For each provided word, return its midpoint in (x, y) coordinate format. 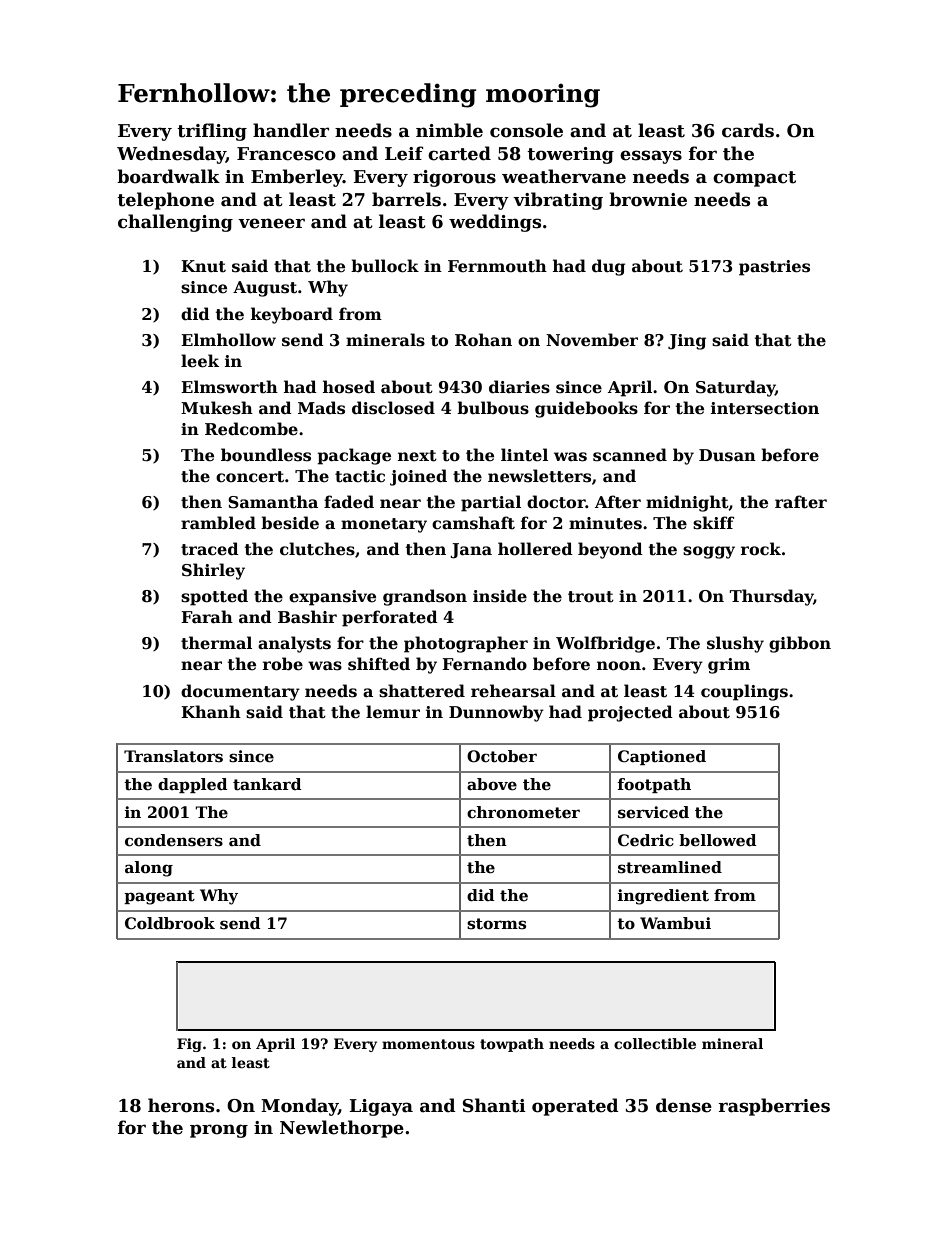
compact (754, 179)
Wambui (675, 923)
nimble (449, 130)
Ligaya (381, 1107)
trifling (212, 132)
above (492, 784)
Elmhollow (228, 340)
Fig (189, 1045)
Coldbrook (170, 923)
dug (608, 267)
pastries (774, 268)
